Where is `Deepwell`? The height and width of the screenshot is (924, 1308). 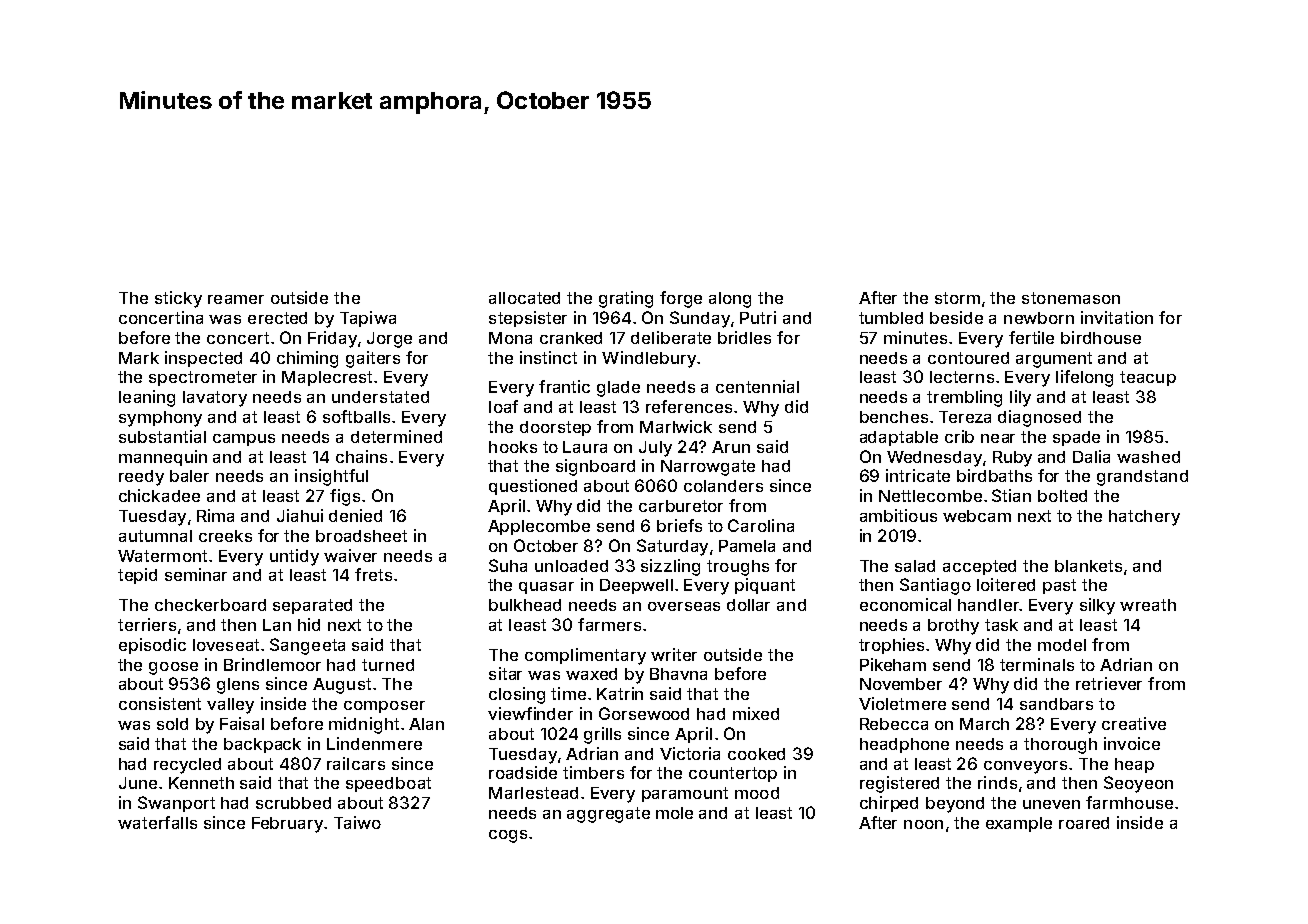
Deepwell is located at coordinates (636, 586).
